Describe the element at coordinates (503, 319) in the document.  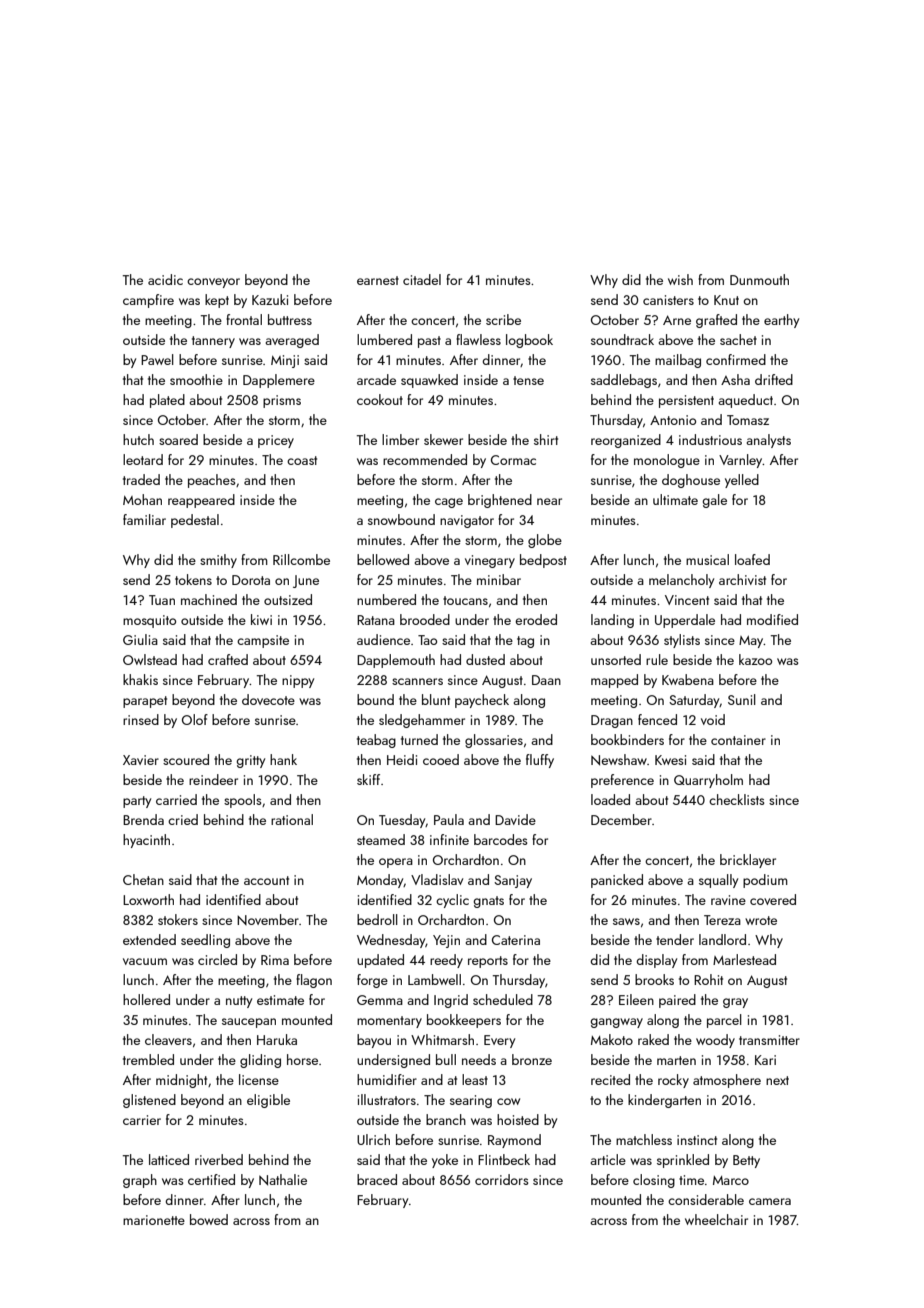
I see `scribe` at that location.
